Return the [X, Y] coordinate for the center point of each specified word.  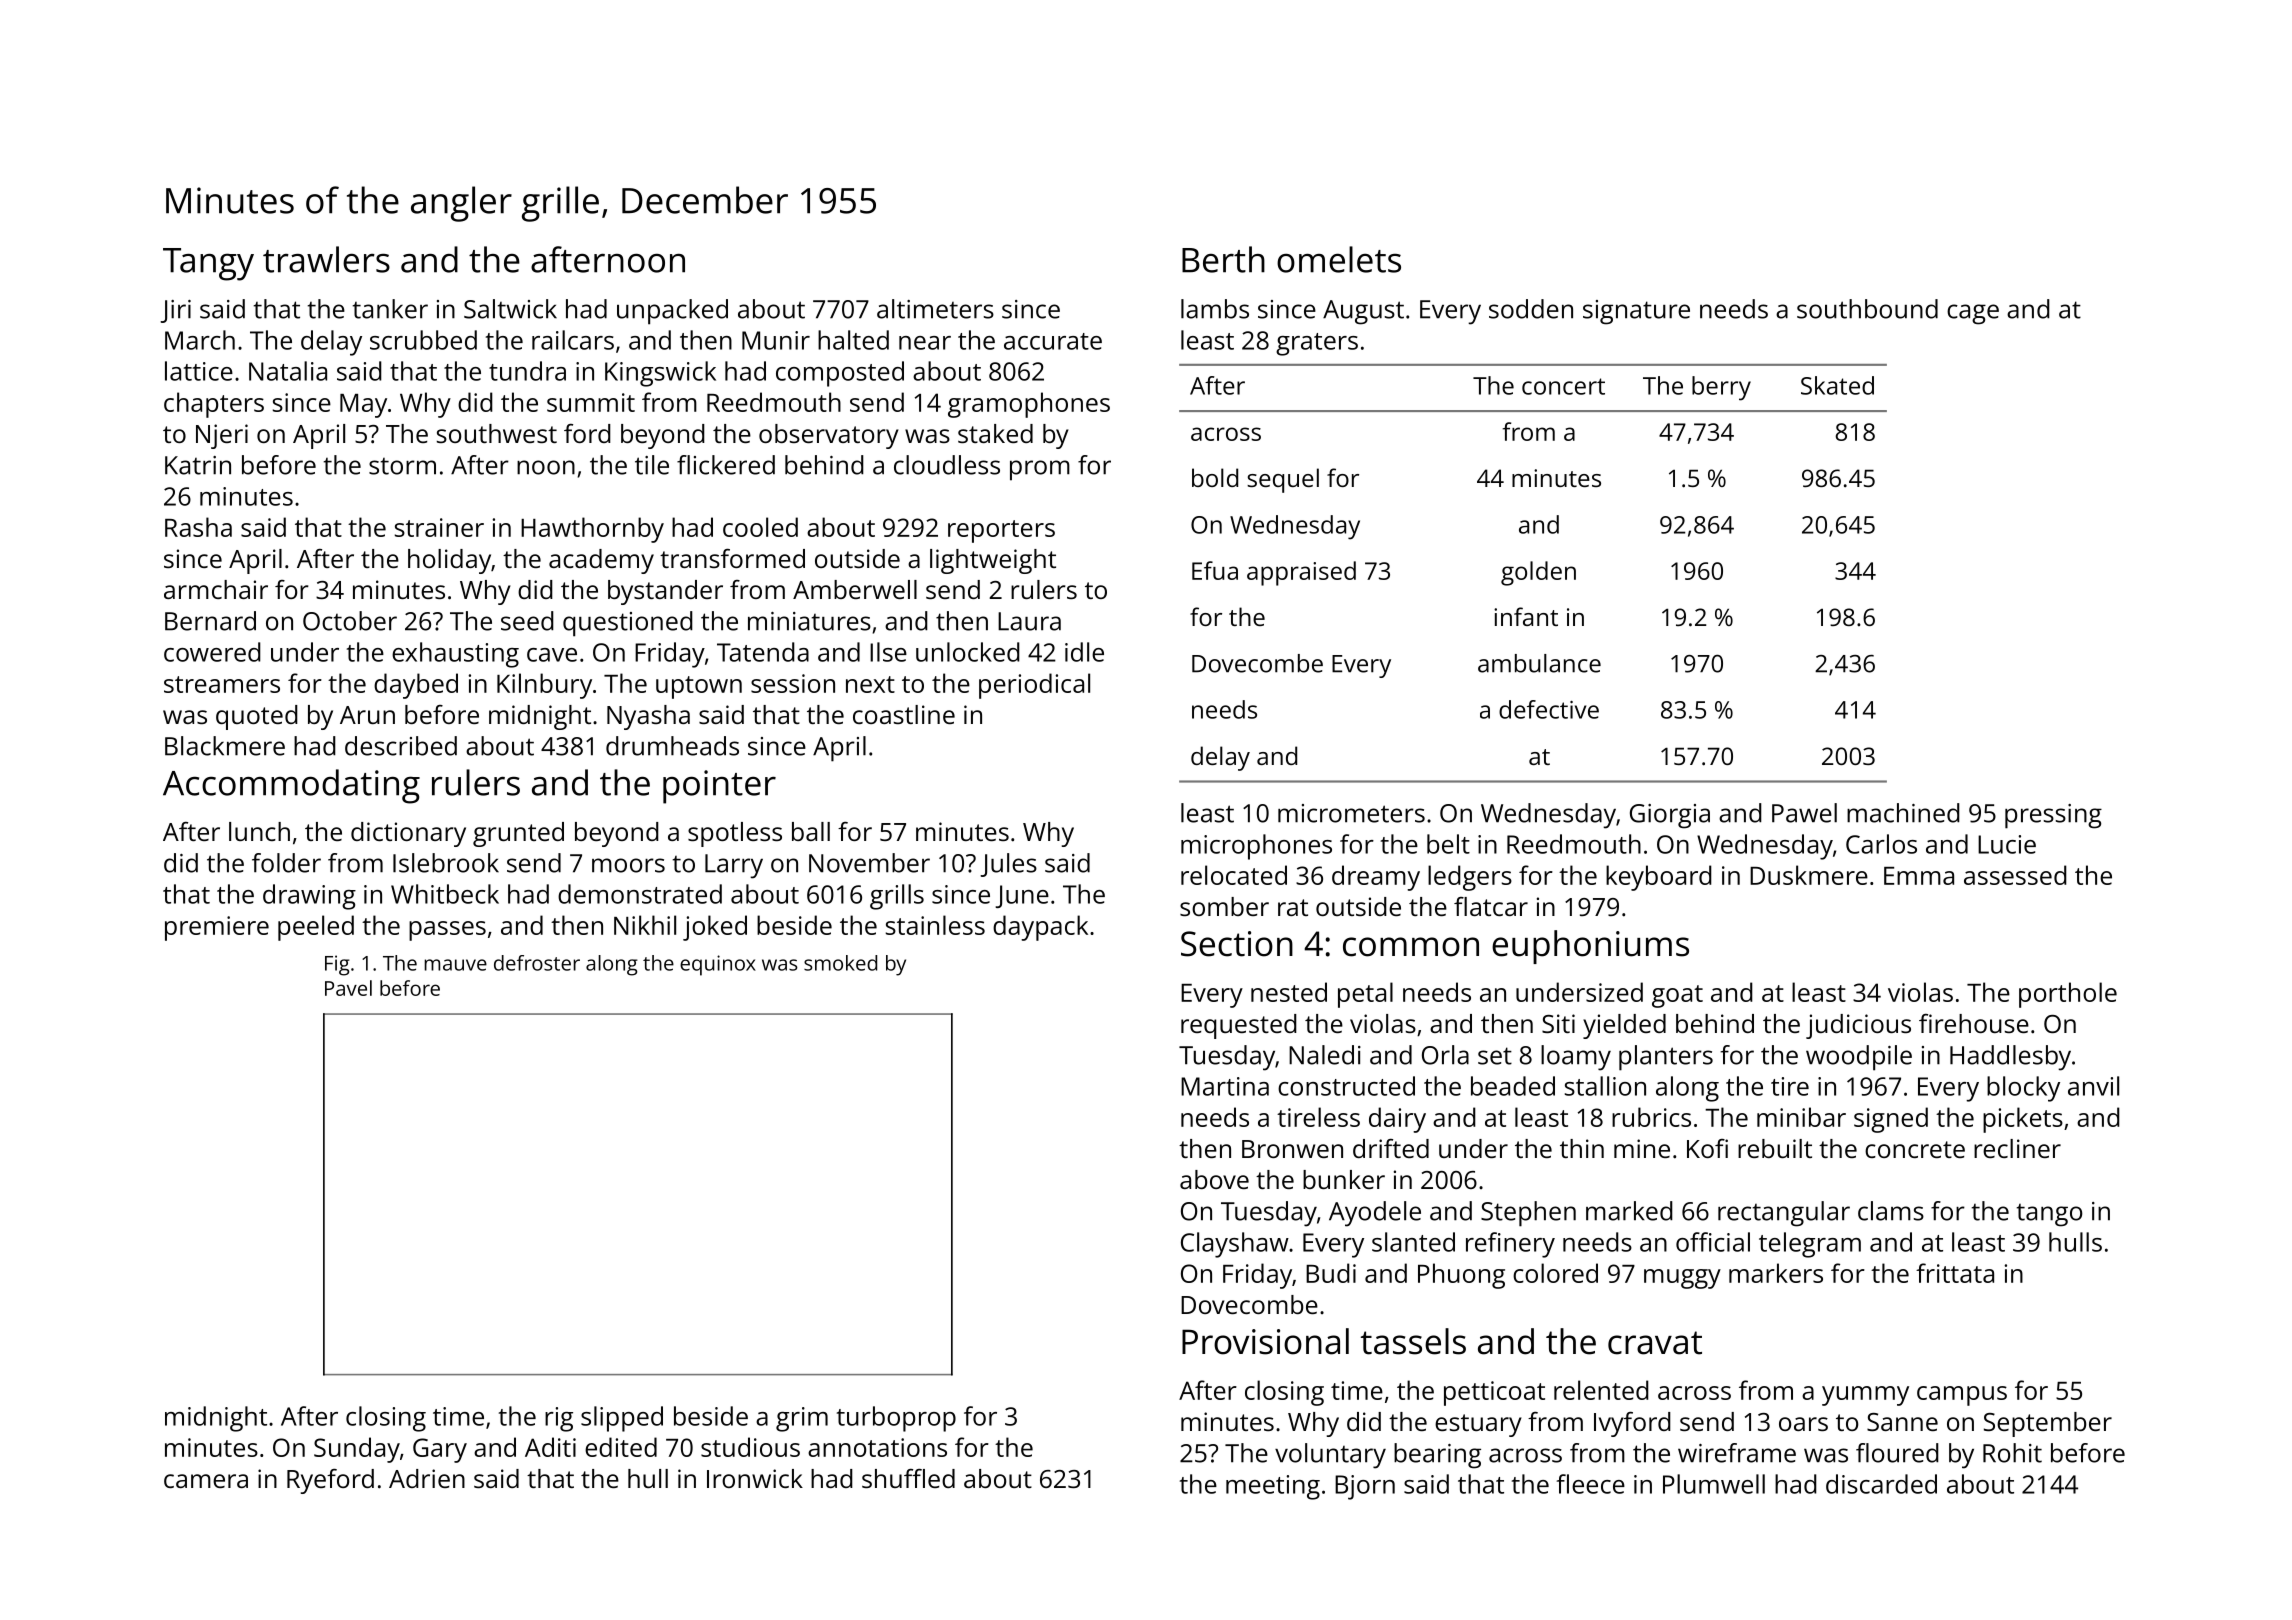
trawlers [326, 259]
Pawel [1804, 813]
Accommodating [291, 786]
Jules [1008, 865]
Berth [1223, 259]
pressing [2053, 816]
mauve [455, 965]
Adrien [427, 1478]
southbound [1867, 309]
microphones [1256, 847]
